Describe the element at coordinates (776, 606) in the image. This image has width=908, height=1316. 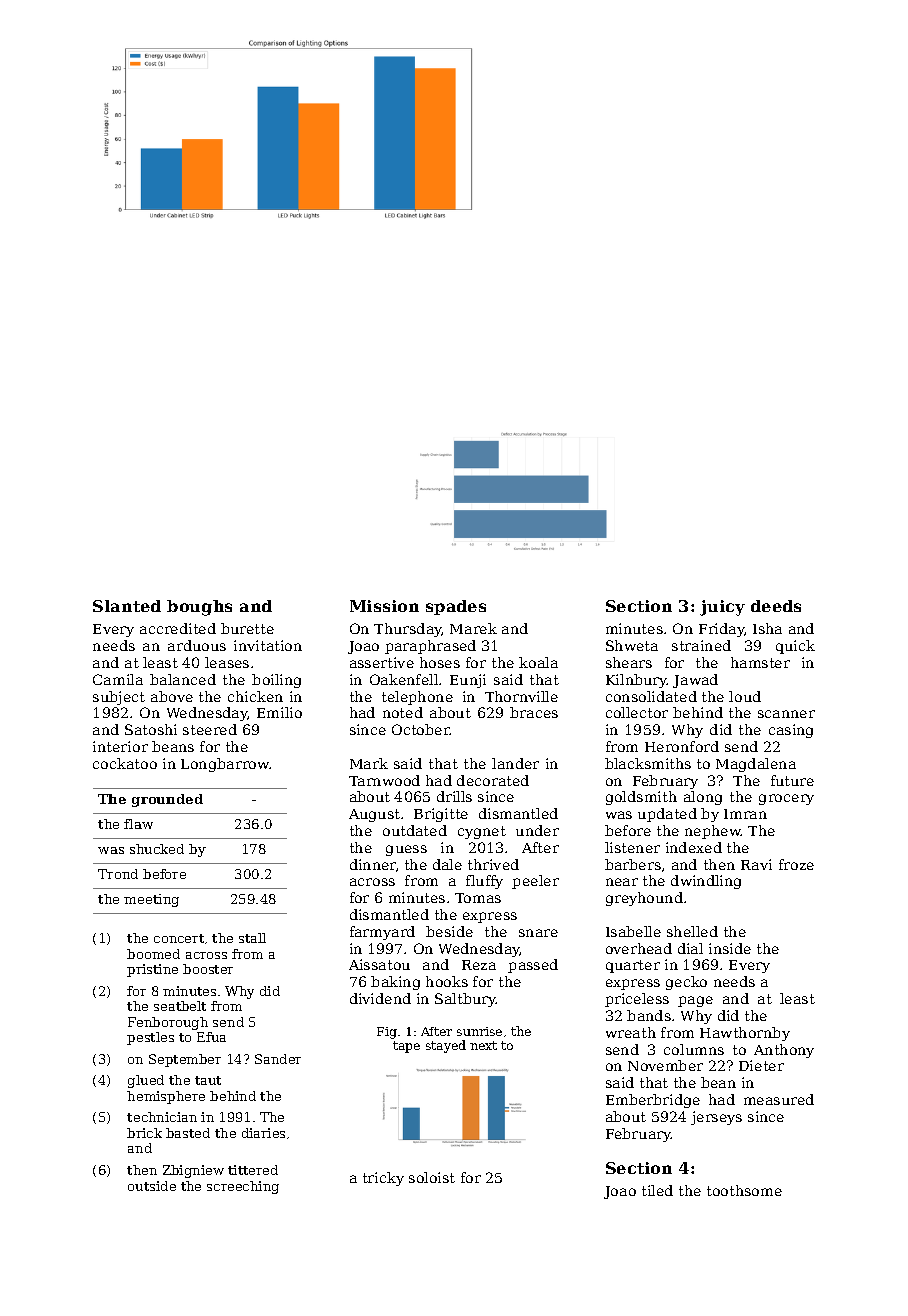
I see `deeds` at that location.
